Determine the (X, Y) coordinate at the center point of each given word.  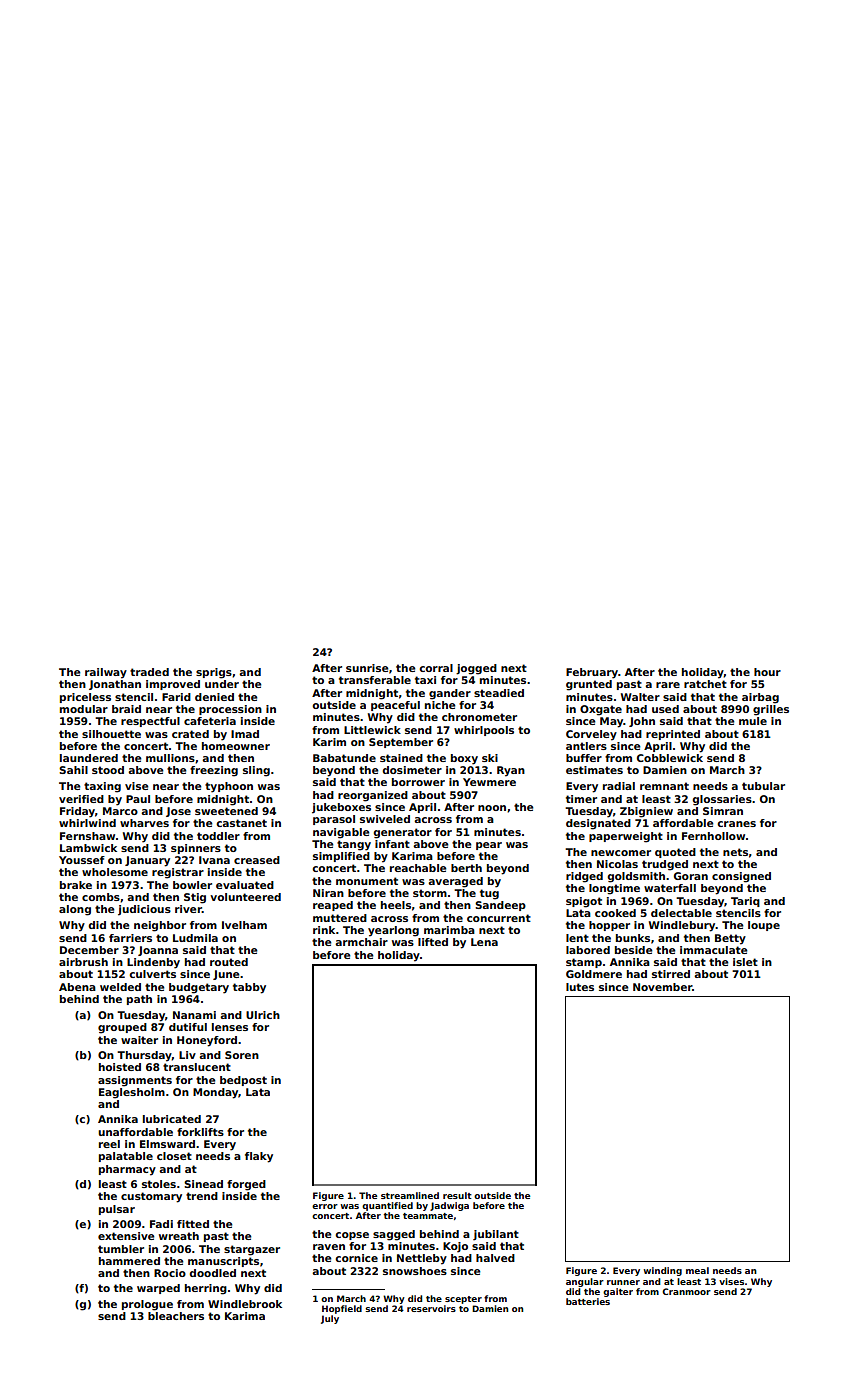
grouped (122, 1028)
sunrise (367, 668)
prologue (147, 1305)
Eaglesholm (132, 1093)
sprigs (214, 673)
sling (256, 771)
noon (492, 808)
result (457, 1195)
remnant (664, 786)
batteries (588, 1301)
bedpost (243, 1081)
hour (767, 672)
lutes (580, 987)
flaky (259, 1157)
